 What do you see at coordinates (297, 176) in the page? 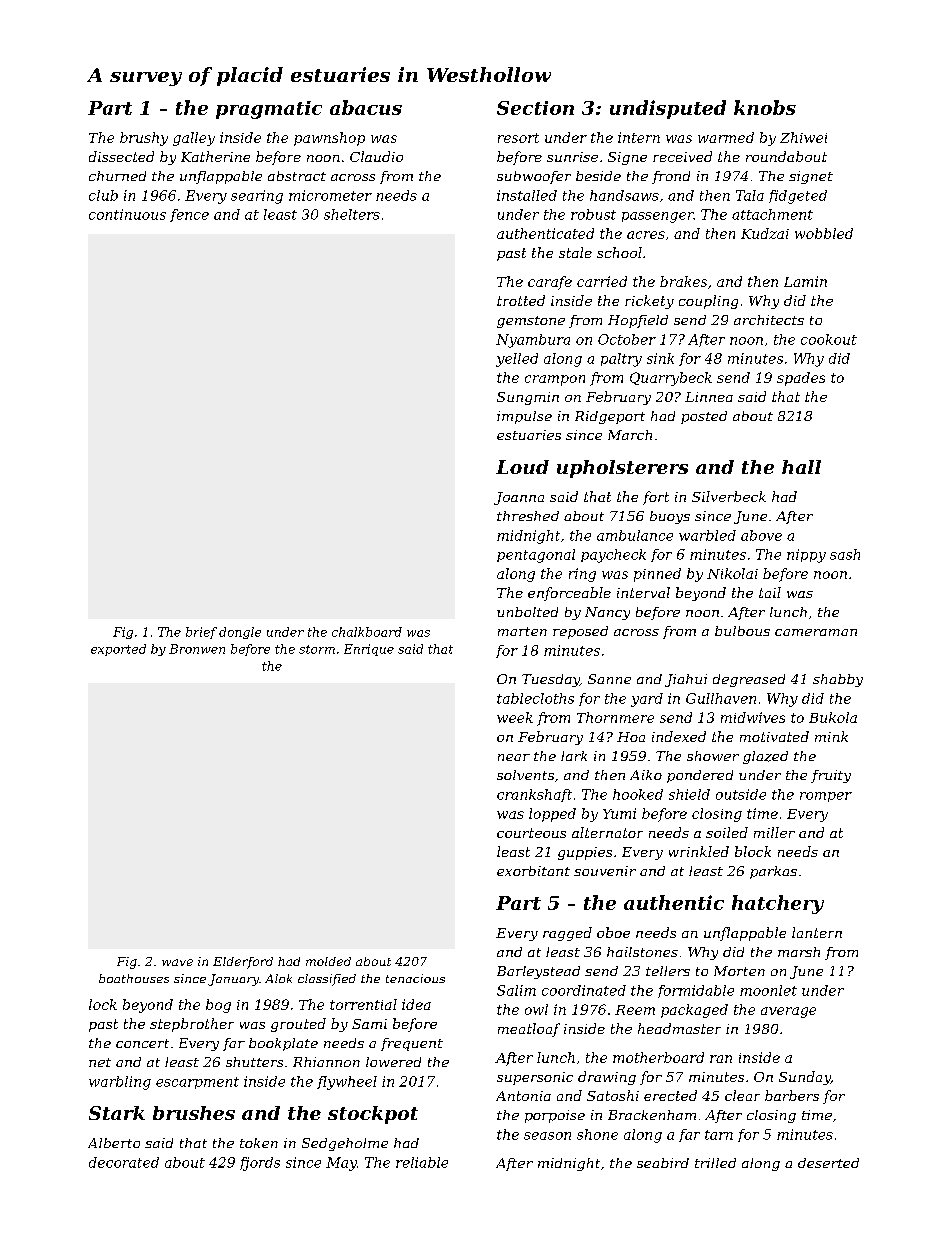
I see `abstract` at bounding box center [297, 176].
